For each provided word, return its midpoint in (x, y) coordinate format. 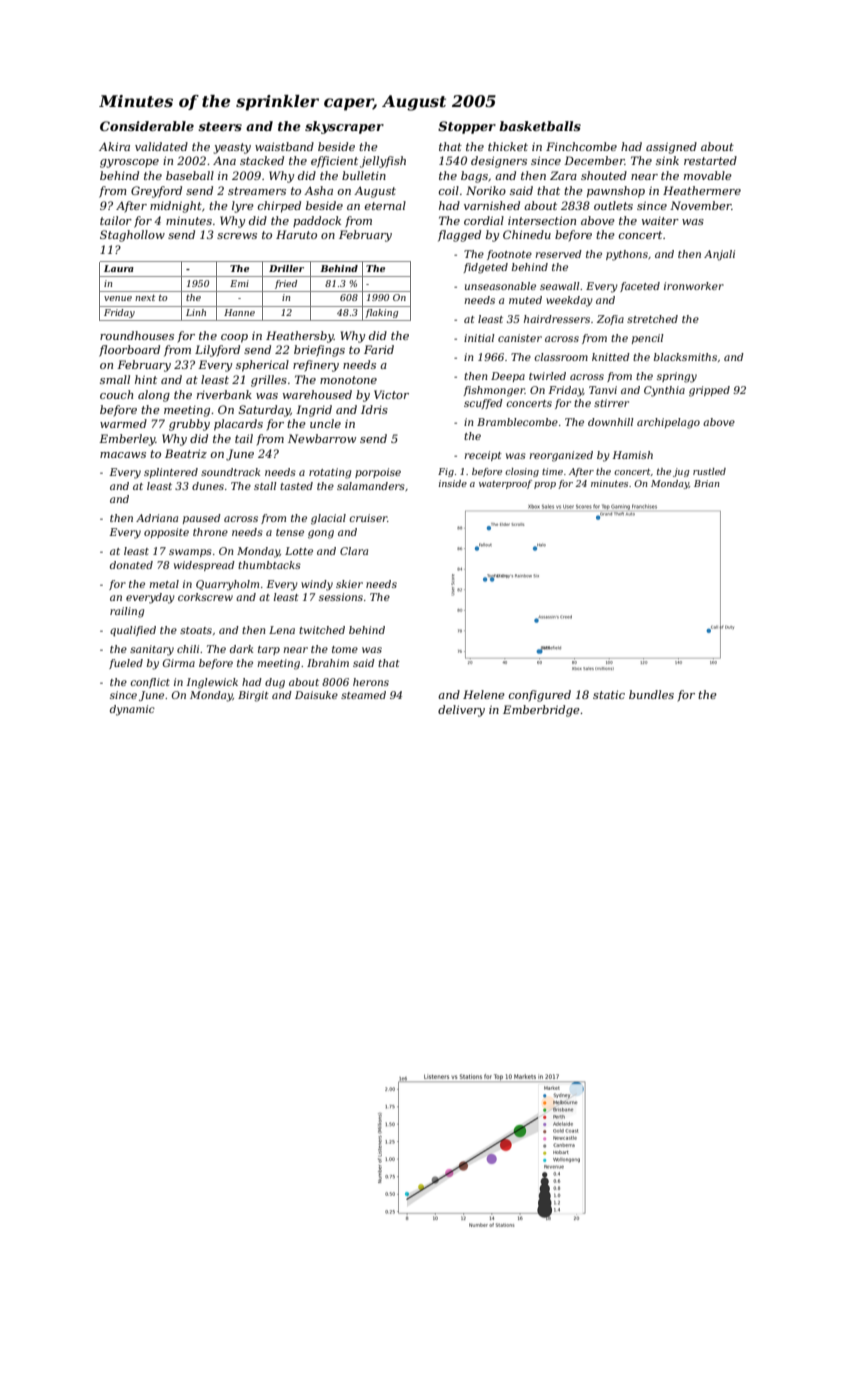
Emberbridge (541, 711)
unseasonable (500, 286)
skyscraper (344, 127)
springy (677, 377)
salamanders (371, 486)
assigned (671, 148)
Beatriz (186, 453)
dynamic (132, 710)
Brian (707, 483)
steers (220, 126)
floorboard (129, 351)
